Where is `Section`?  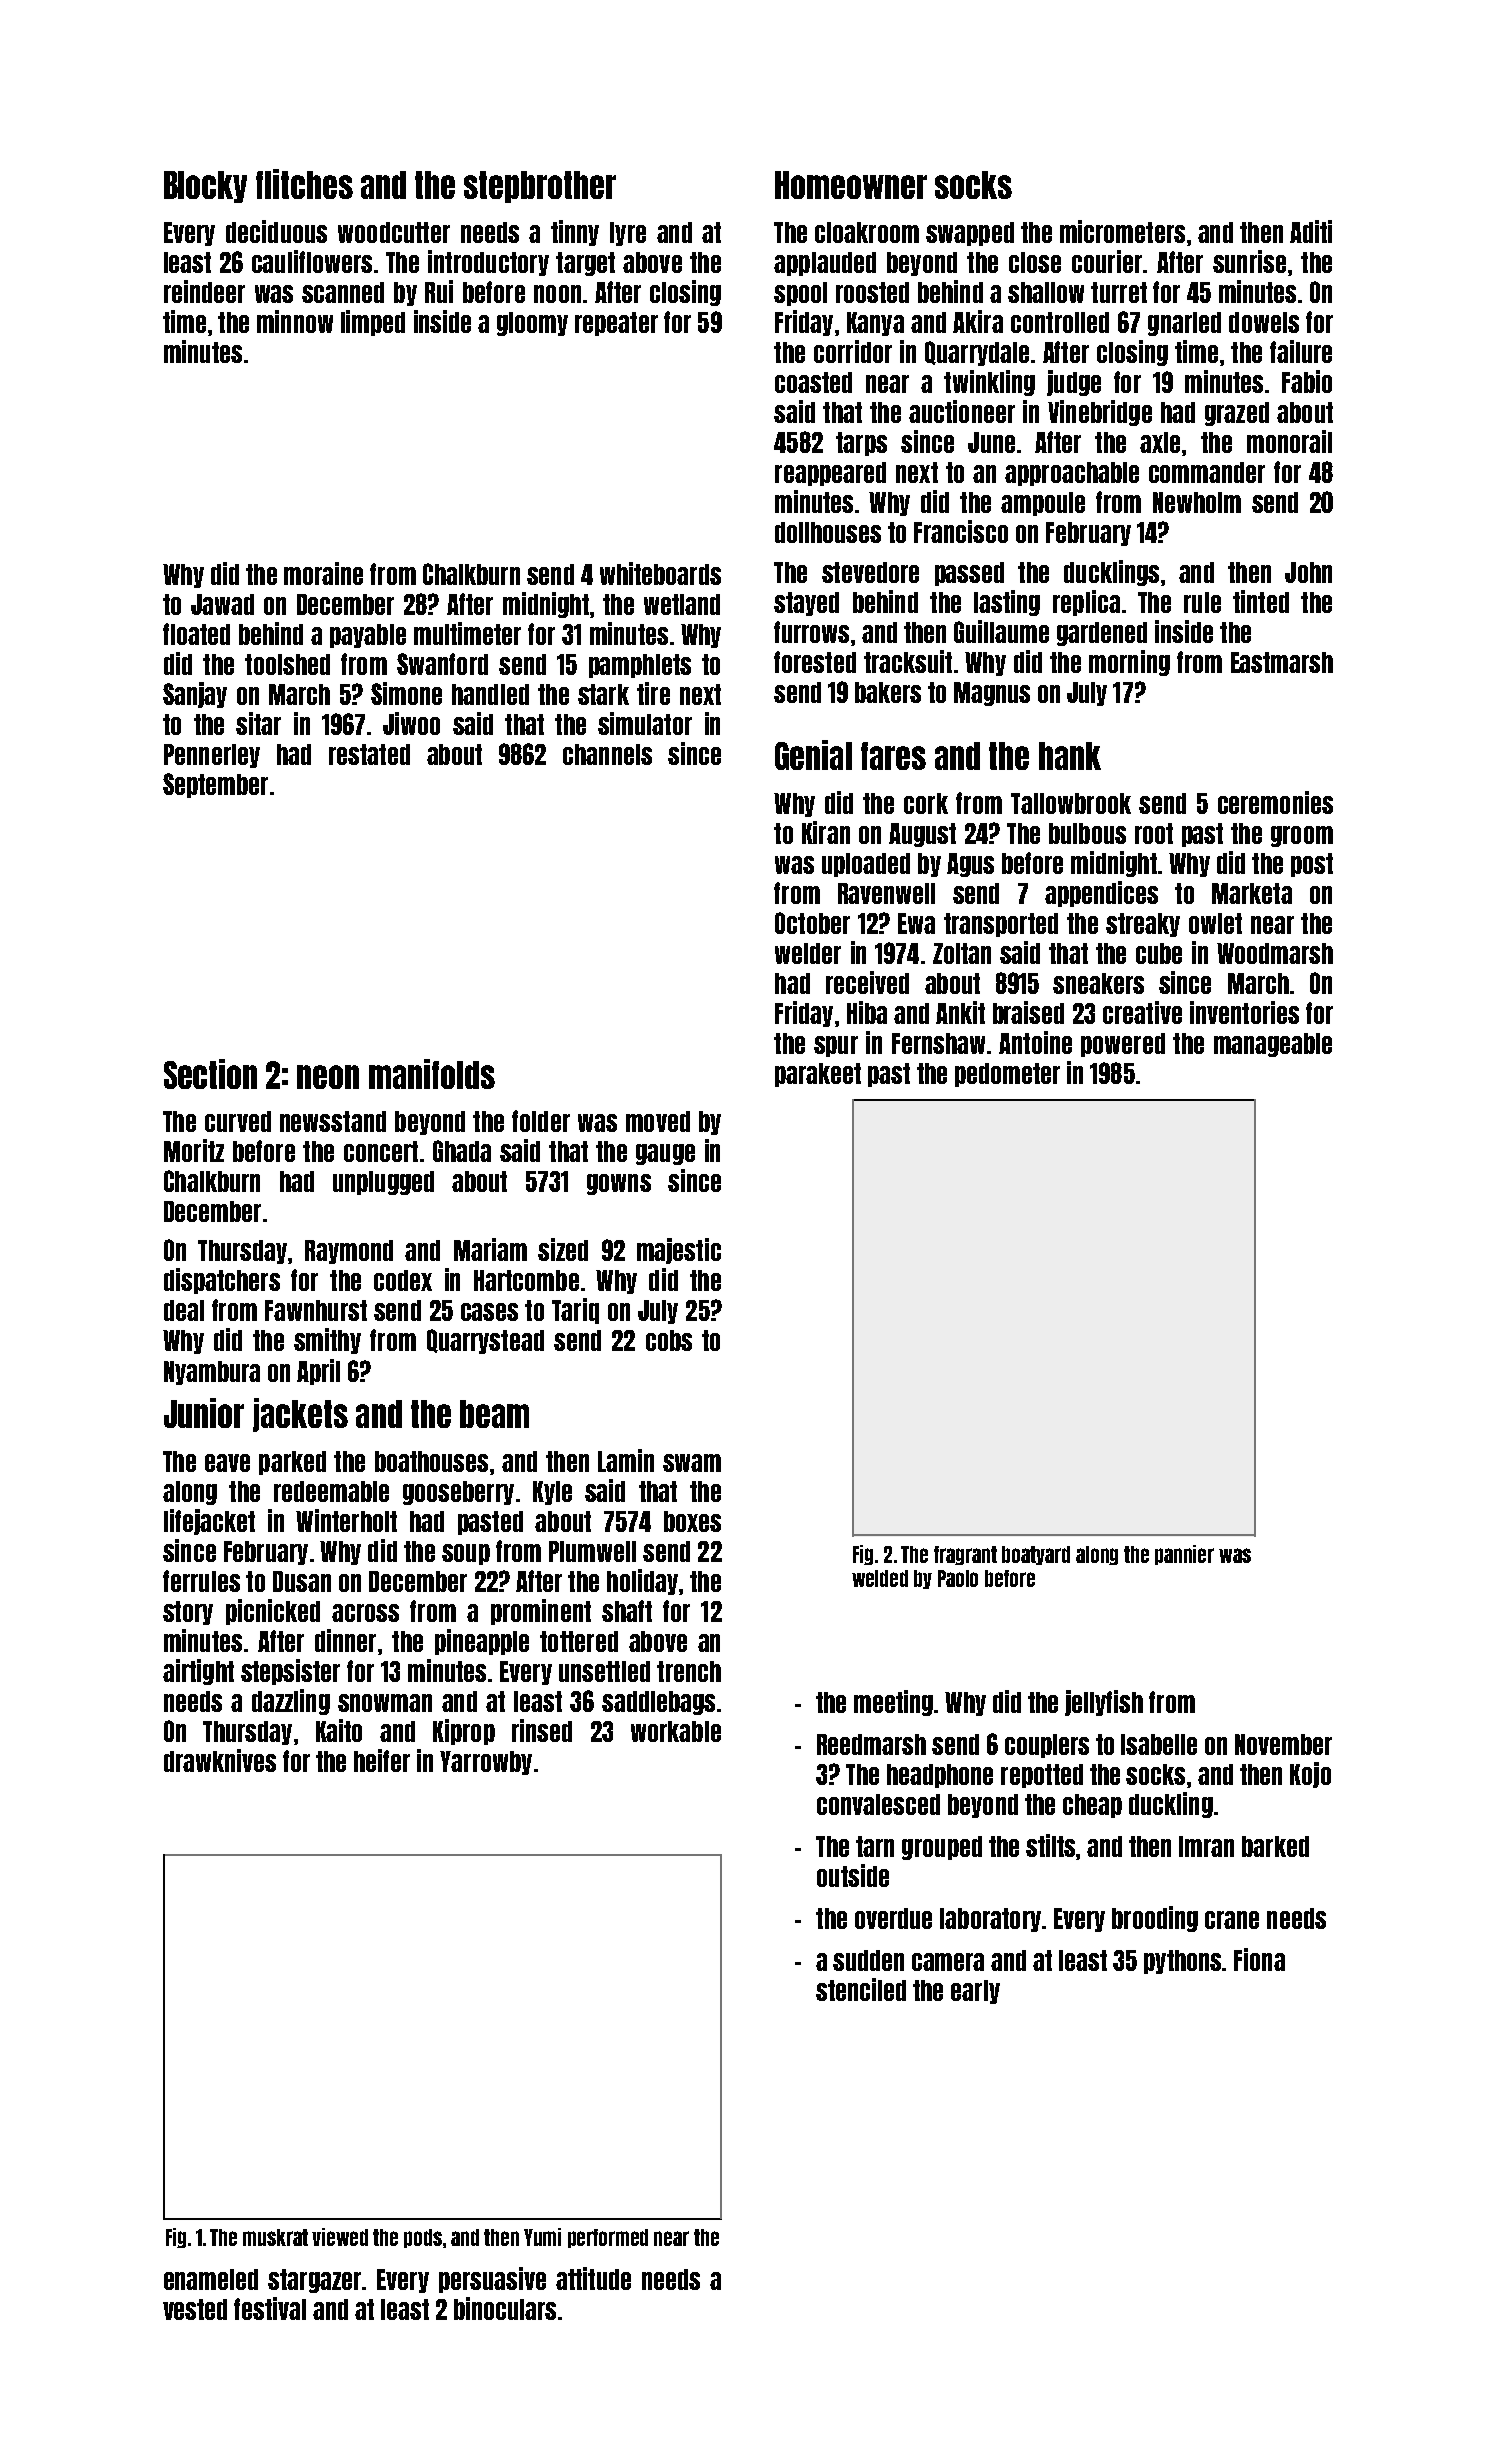 Section is located at coordinates (210, 1074).
